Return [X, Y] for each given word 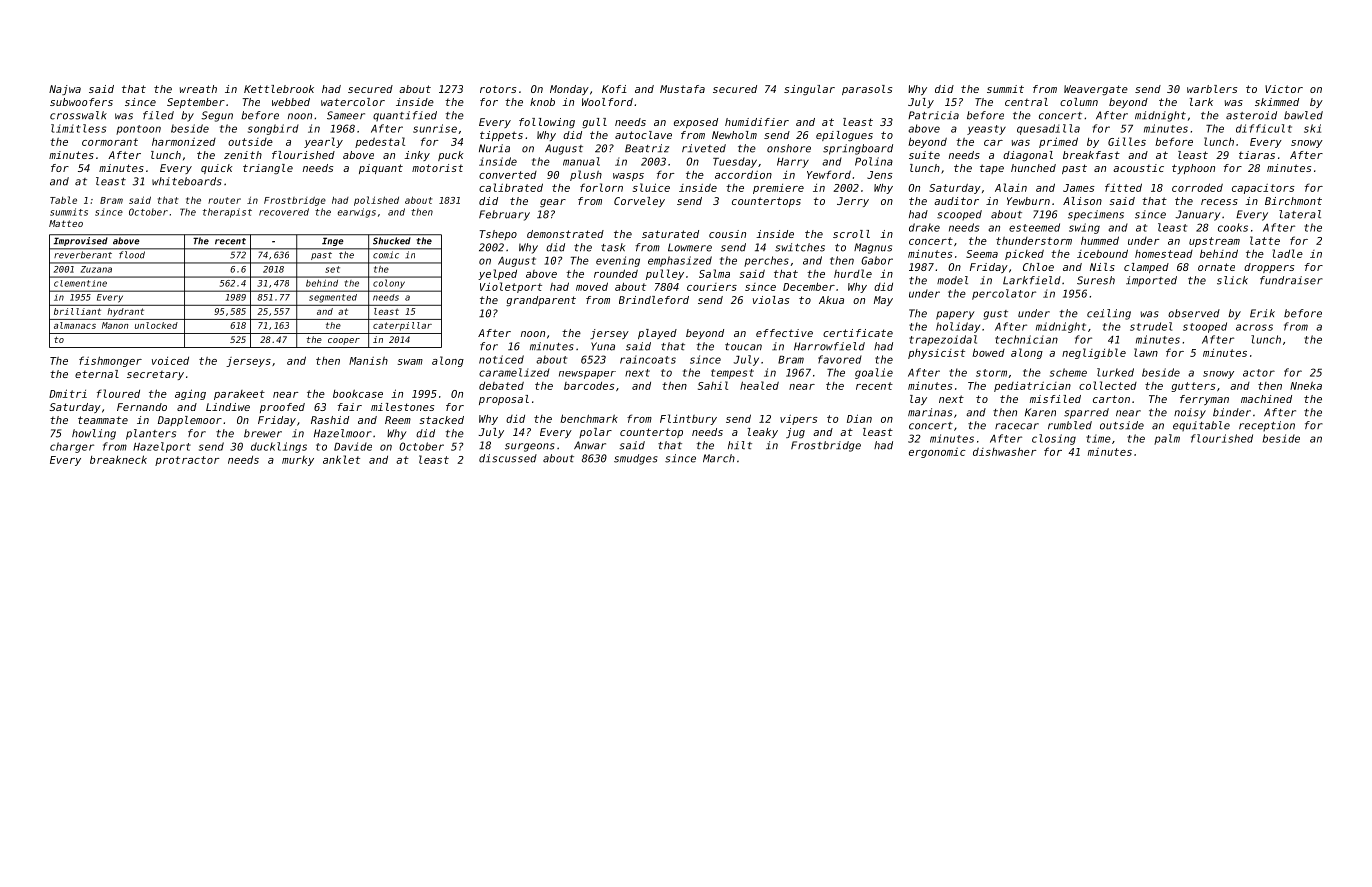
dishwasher [1004, 451]
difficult [1264, 128]
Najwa [65, 90]
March [719, 458]
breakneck [118, 459]
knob [542, 102]
